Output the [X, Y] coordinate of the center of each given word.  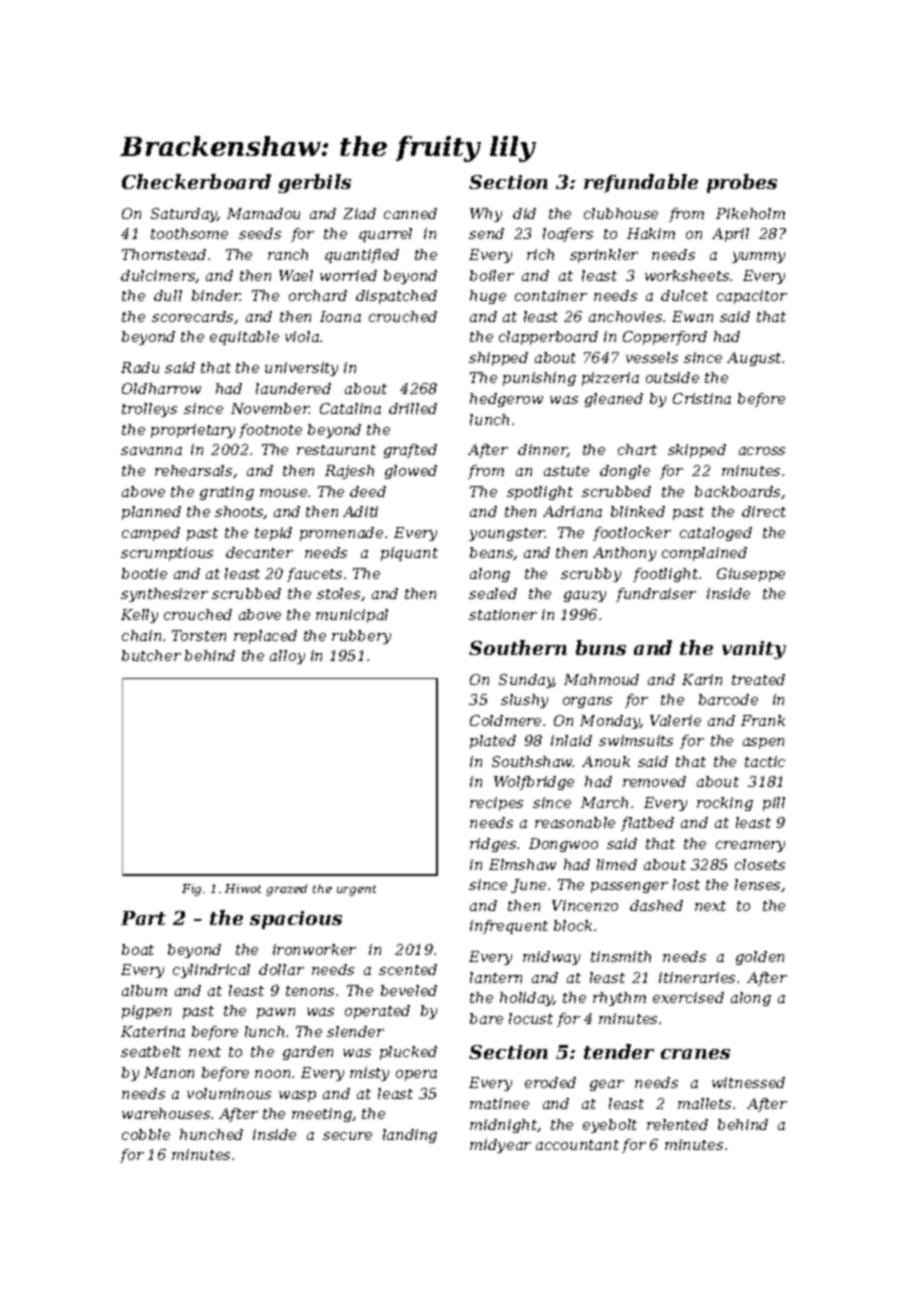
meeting [322, 1115]
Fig [191, 890]
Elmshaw [522, 864]
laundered [293, 388]
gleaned [614, 400]
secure [347, 1136]
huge [488, 297]
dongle [625, 472]
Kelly [139, 616]
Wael [296, 275]
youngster [507, 534]
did [524, 213]
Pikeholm [750, 213]
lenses [757, 884]
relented [677, 1124]
